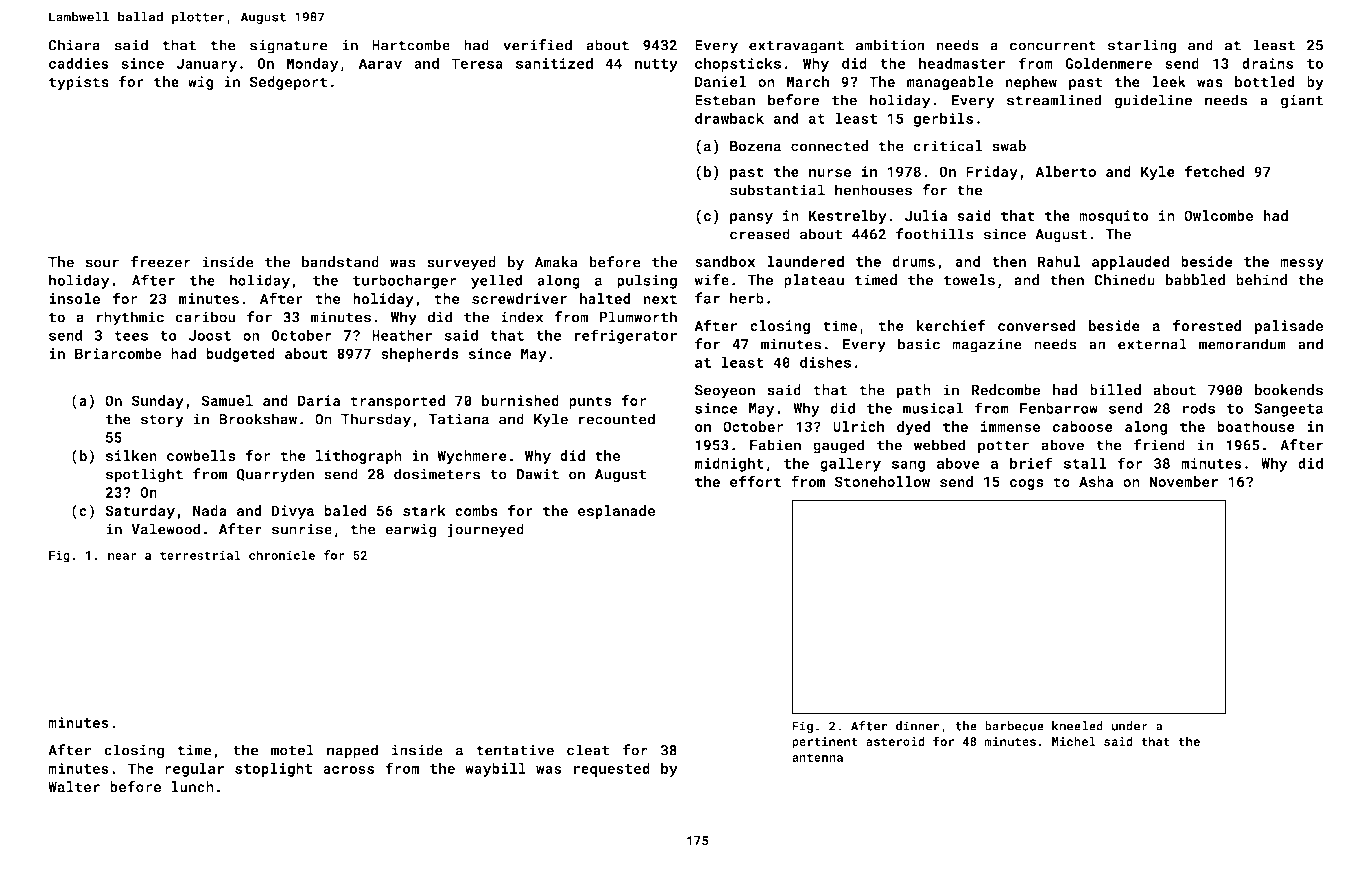 Image resolution: width=1372 pixels, height=887 pixels. I want to click on manageable, so click(950, 83).
